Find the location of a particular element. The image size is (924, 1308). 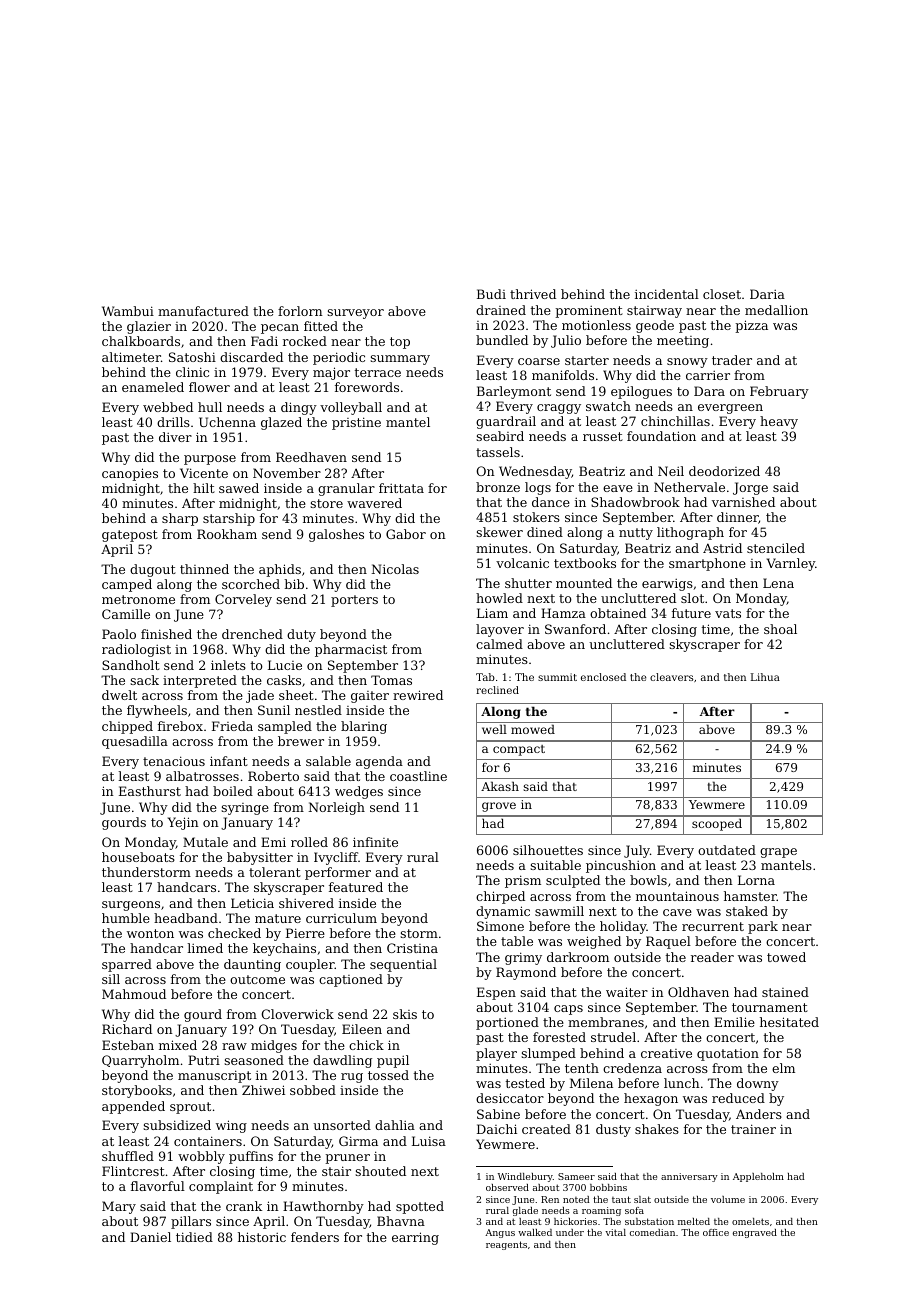

periodic is located at coordinates (339, 358).
